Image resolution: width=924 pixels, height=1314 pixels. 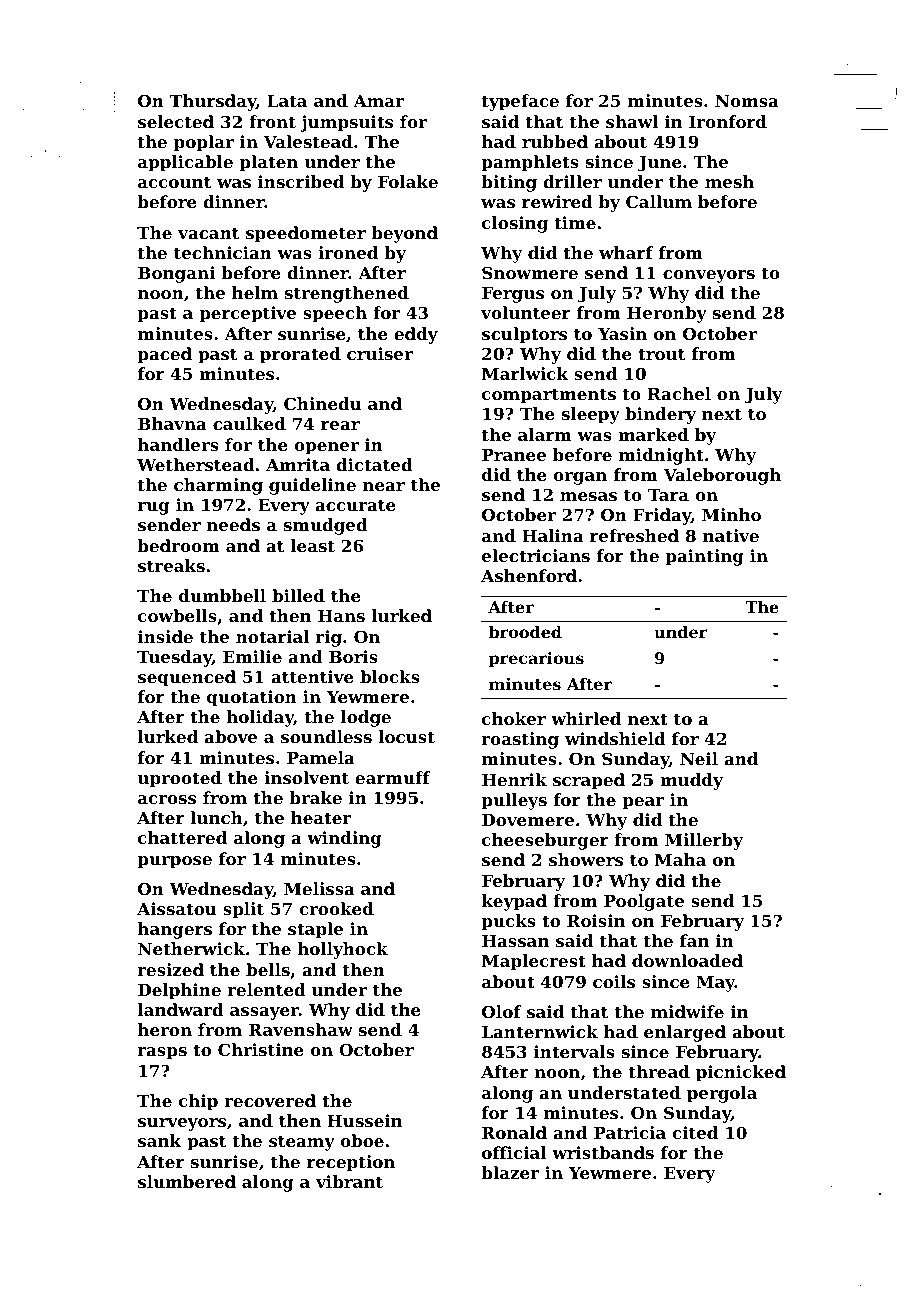 I want to click on shawl, so click(x=632, y=121).
